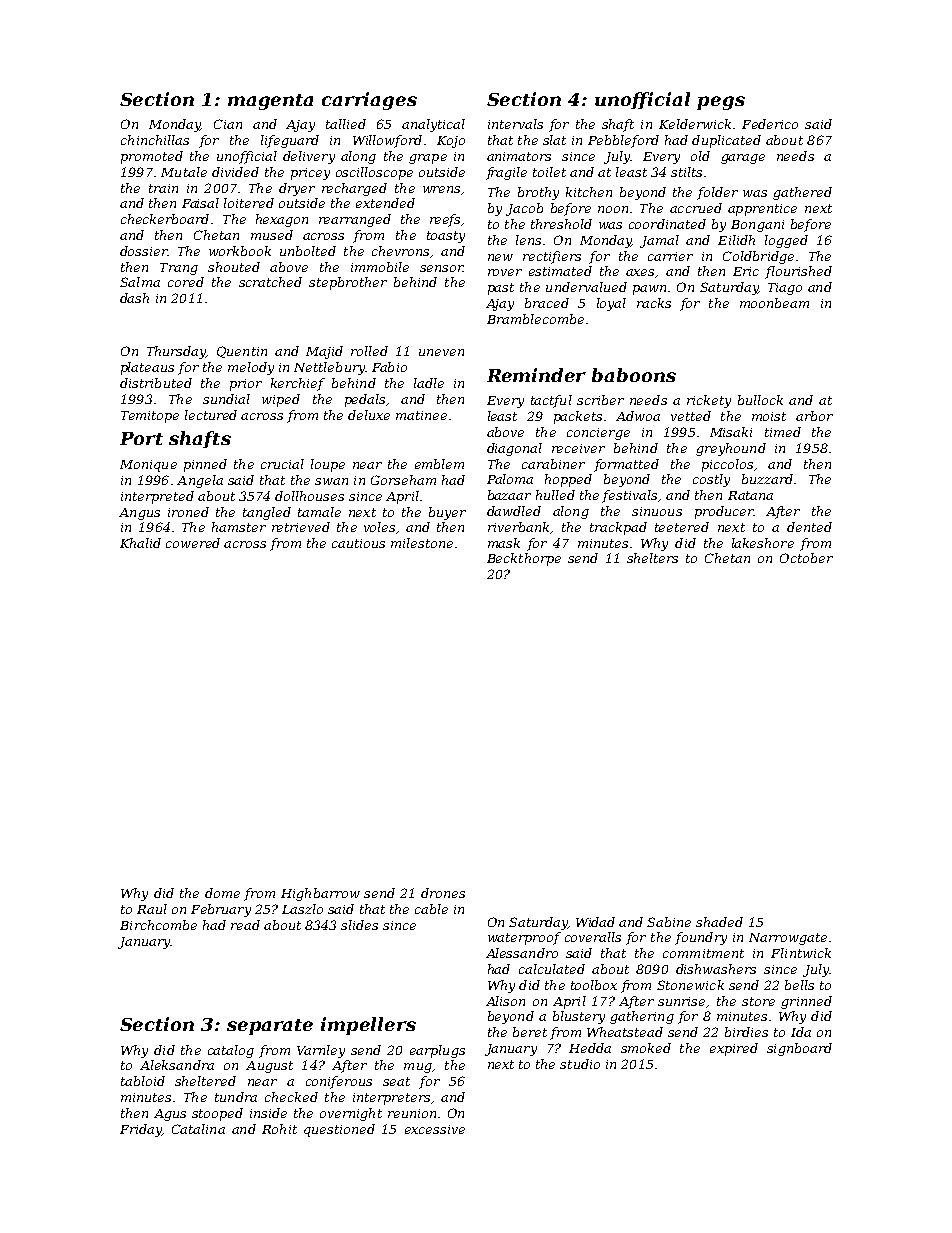 Image resolution: width=952 pixels, height=1233 pixels. I want to click on Highbarrow, so click(320, 894).
